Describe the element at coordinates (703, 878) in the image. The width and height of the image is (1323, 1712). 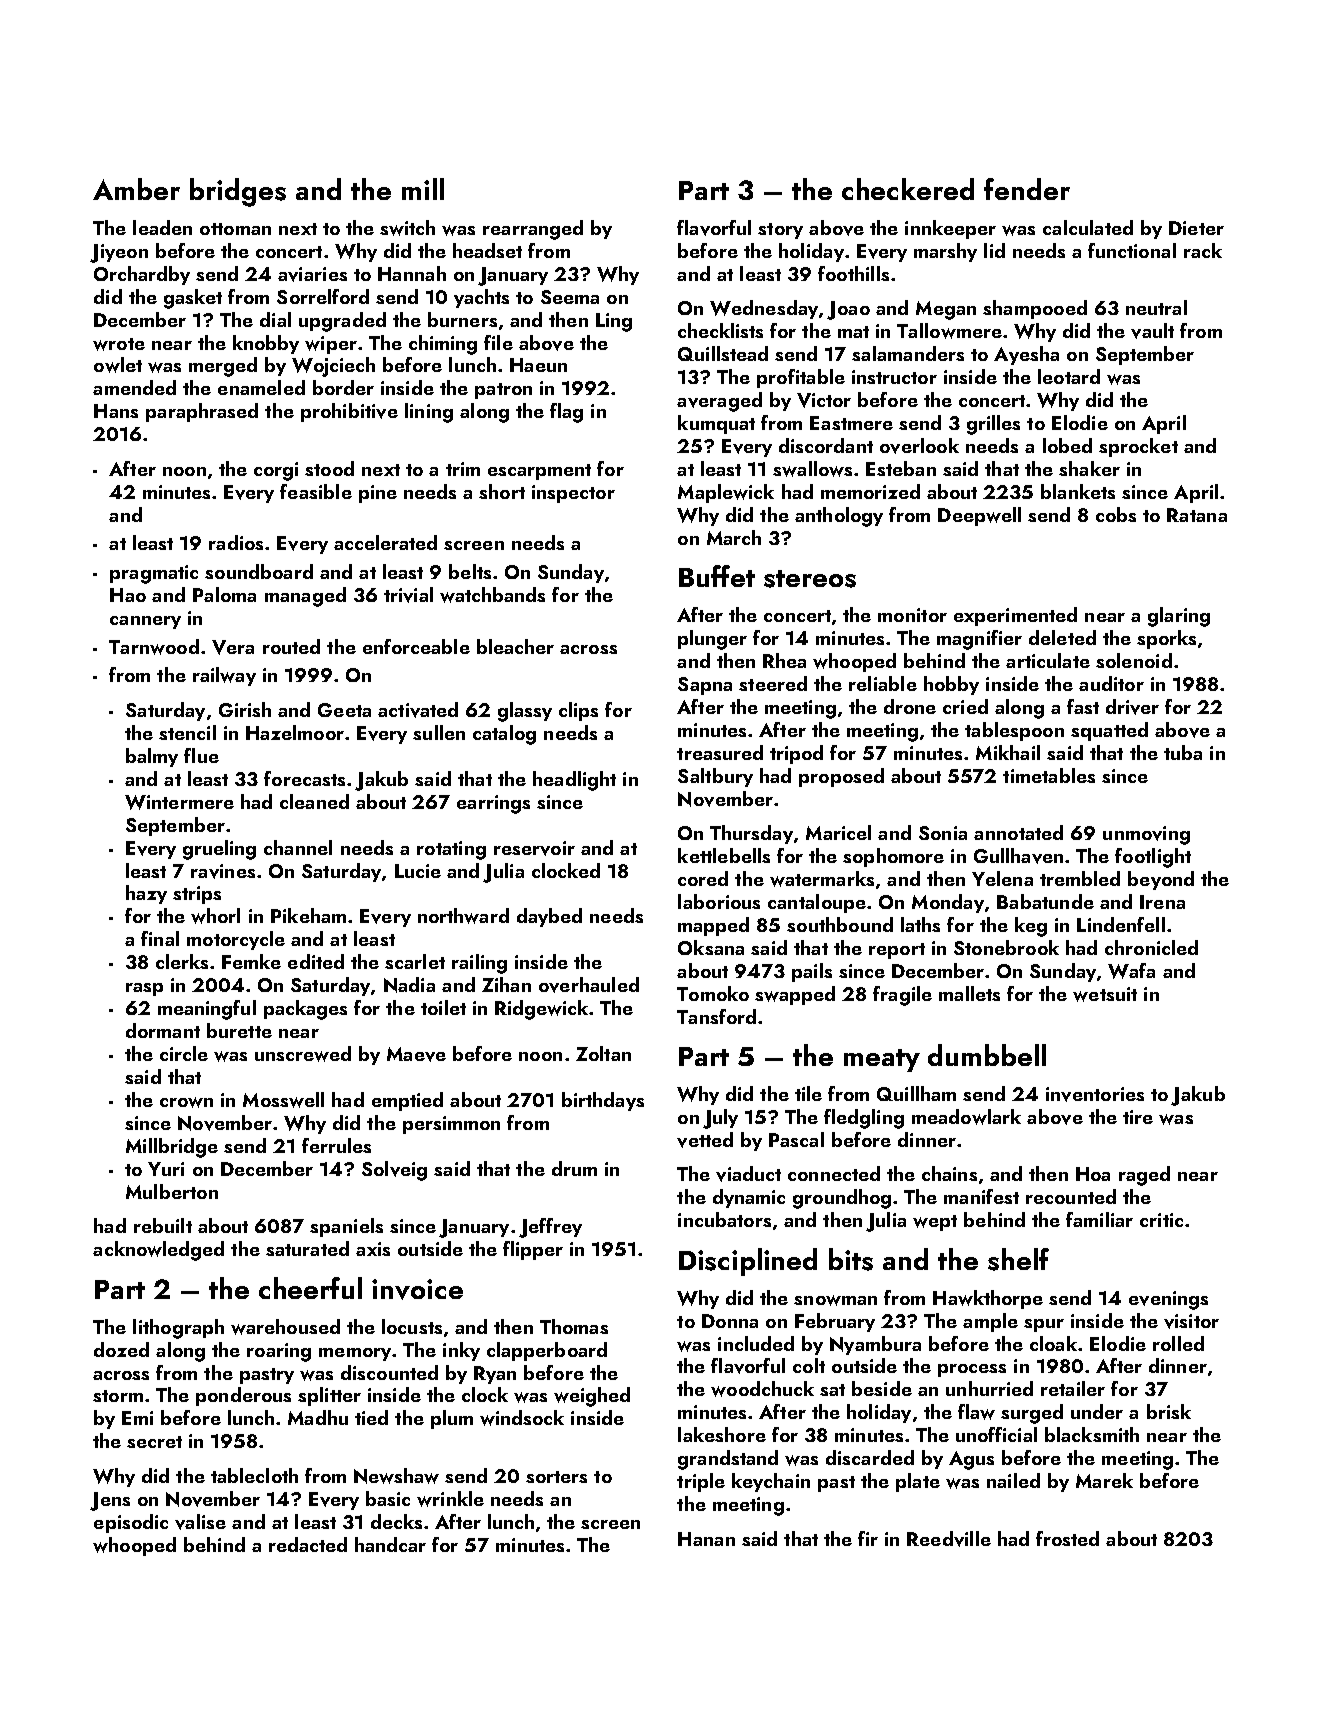
I see `cored` at that location.
